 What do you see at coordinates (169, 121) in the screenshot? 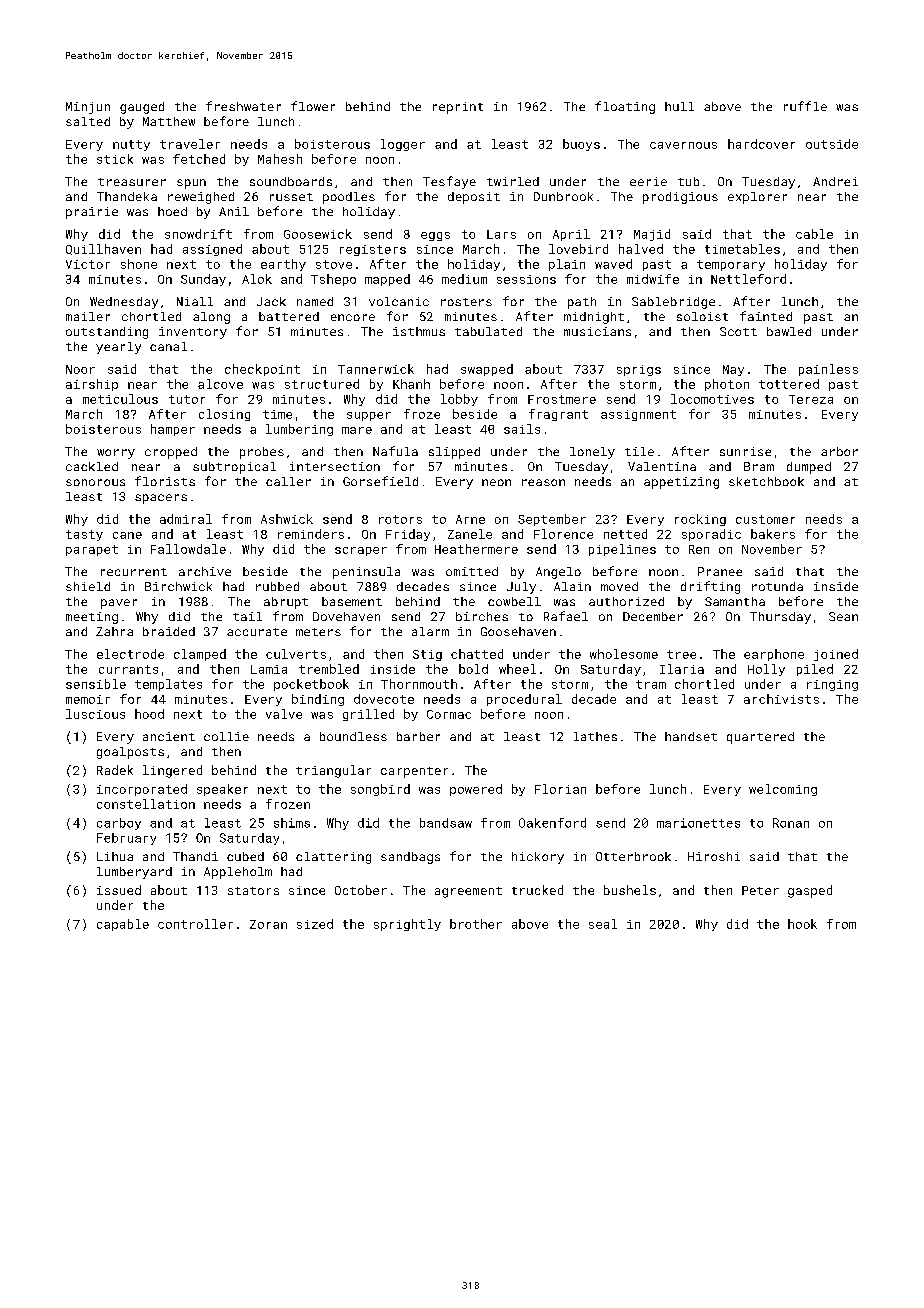
I see `Matthew` at bounding box center [169, 121].
